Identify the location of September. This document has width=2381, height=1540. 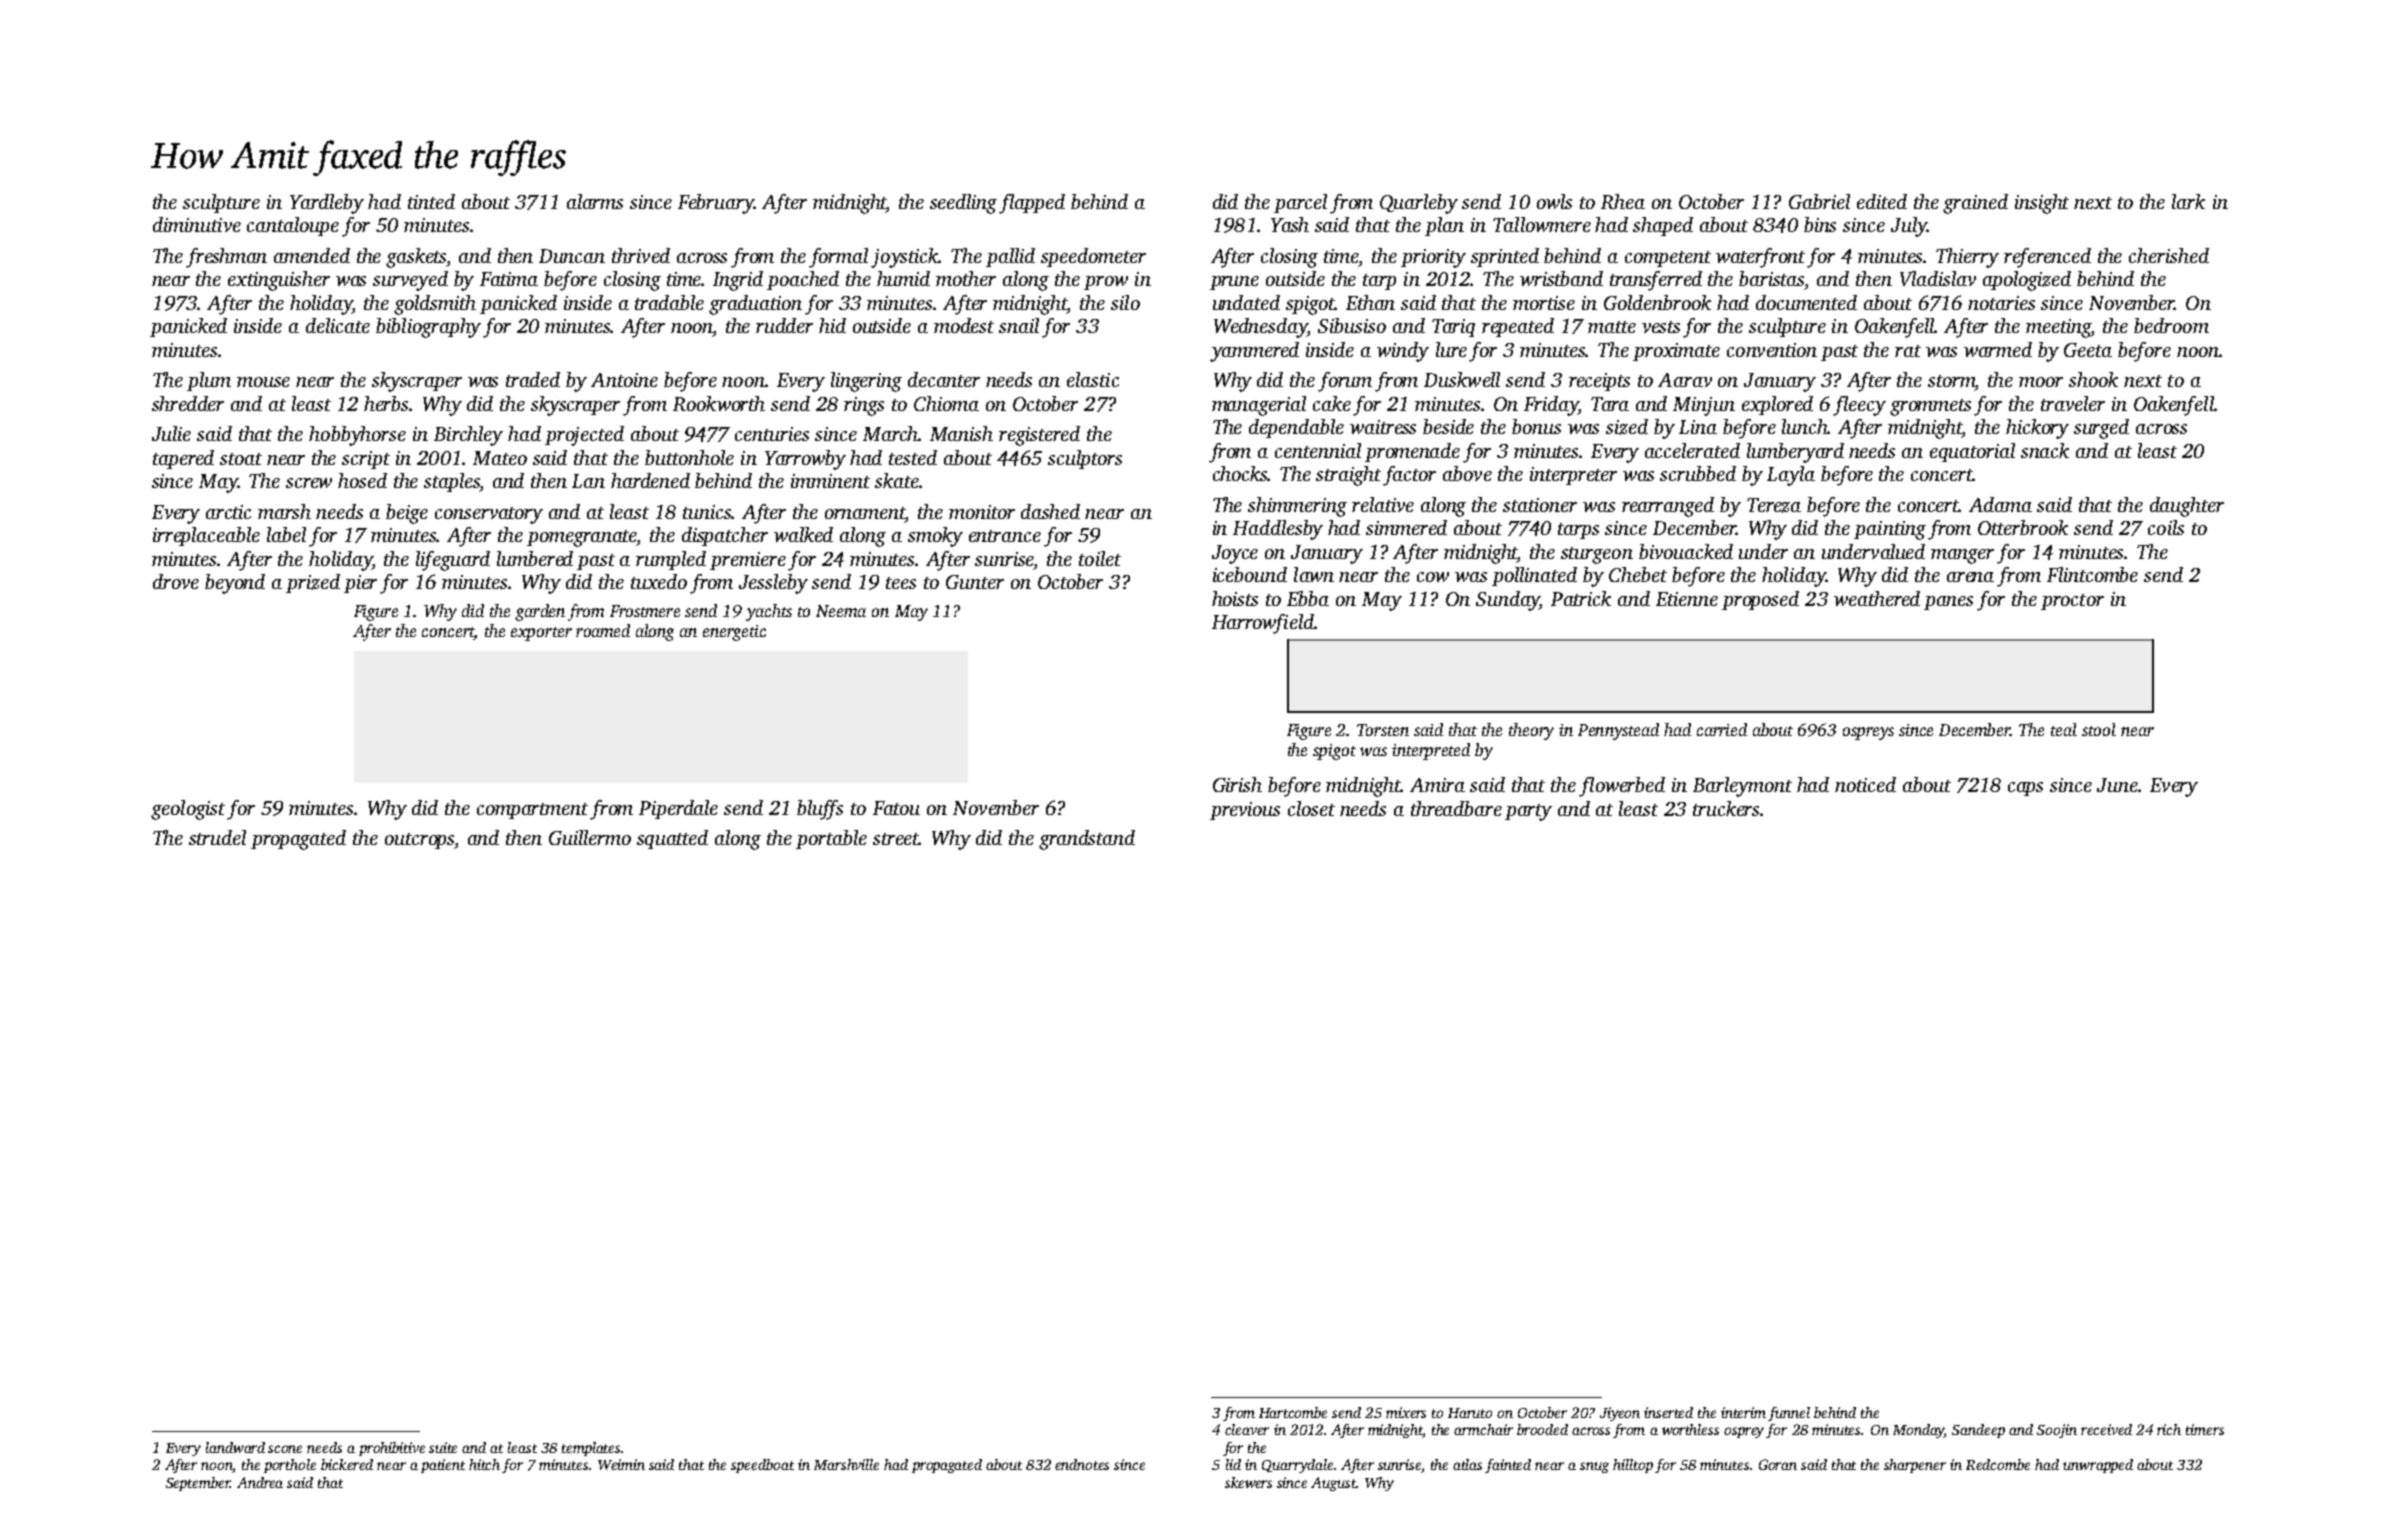
(198, 1484).
